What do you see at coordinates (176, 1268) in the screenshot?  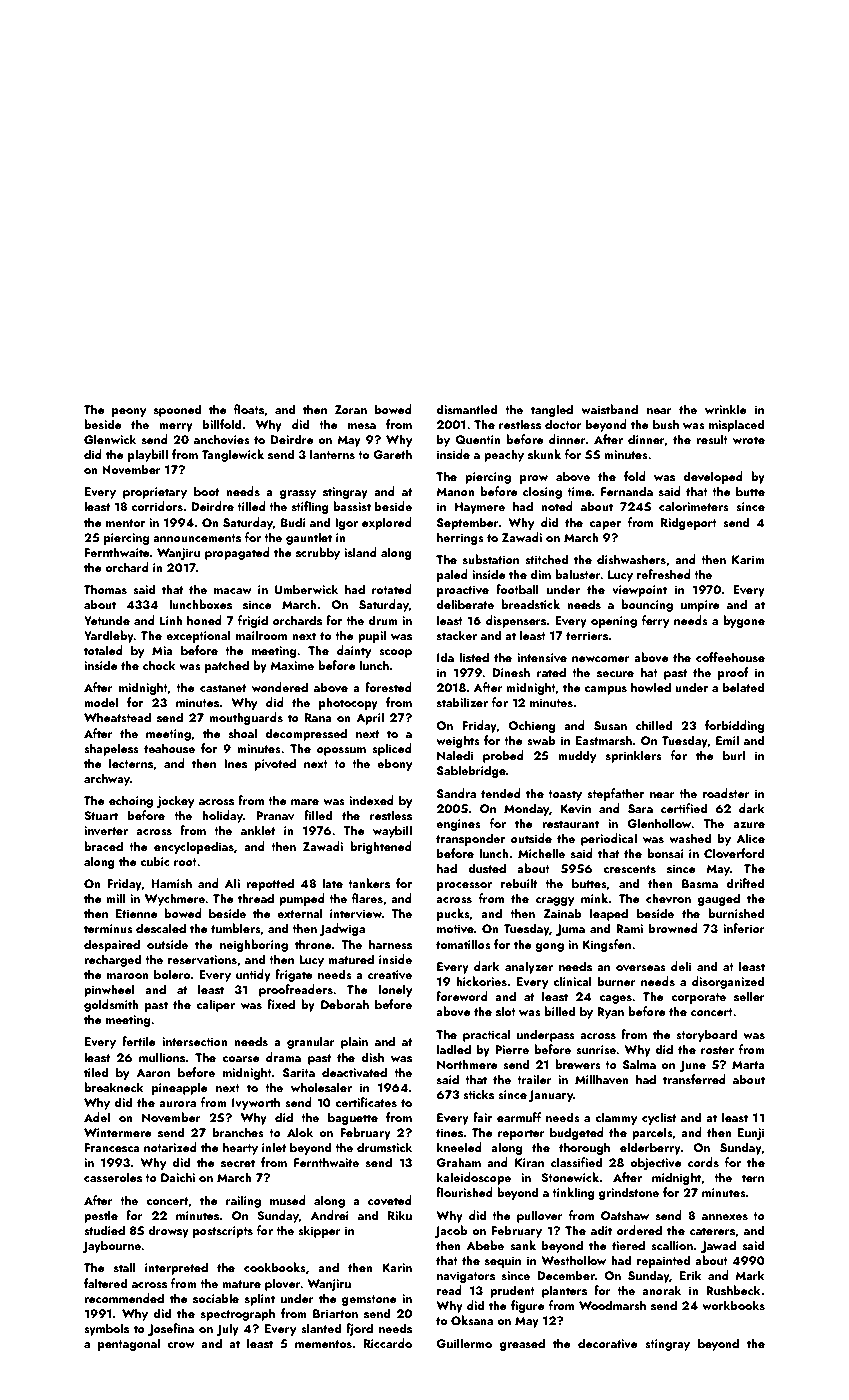 I see `interpreted` at bounding box center [176, 1268].
